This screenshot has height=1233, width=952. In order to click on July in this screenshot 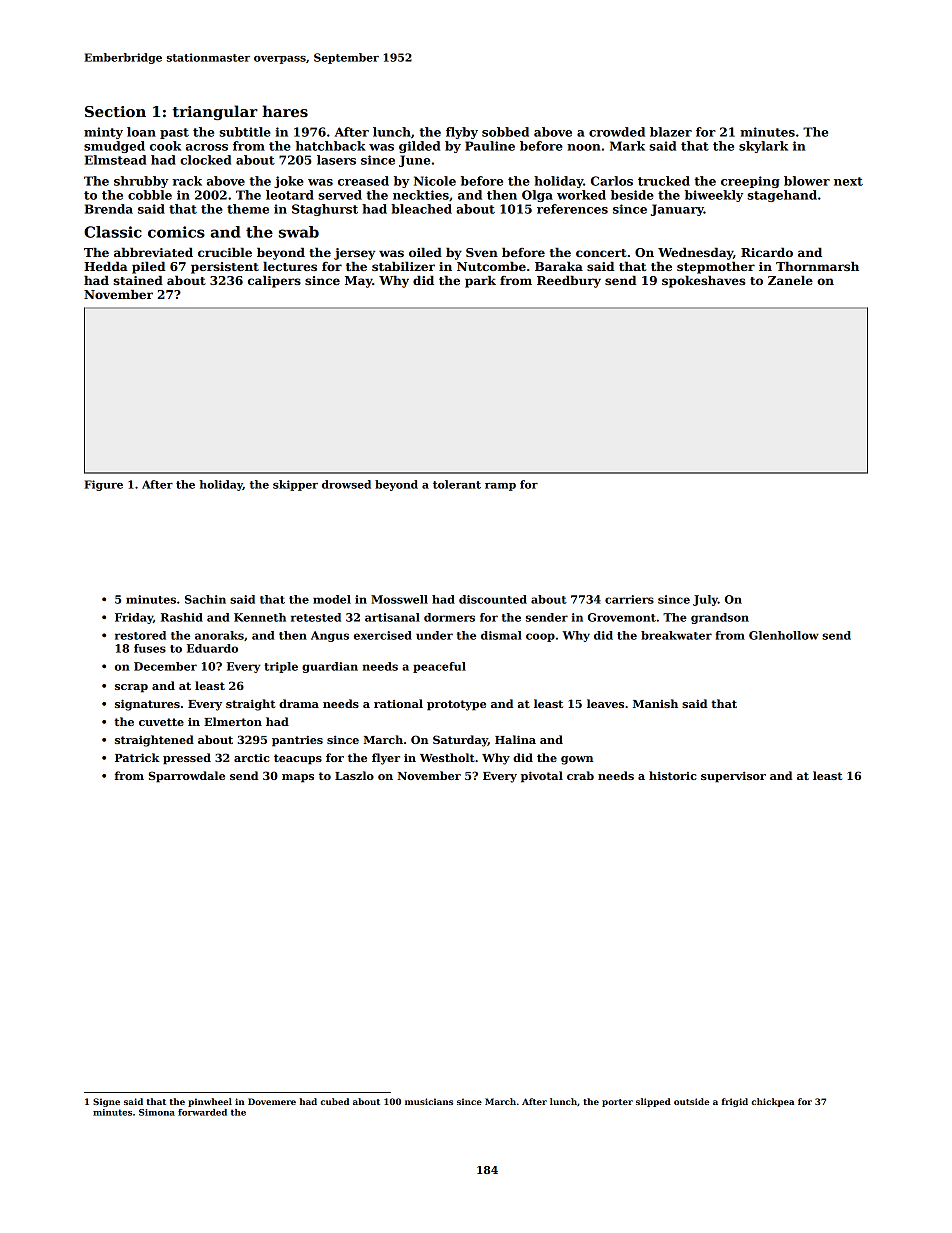, I will do `click(705, 600)`.
